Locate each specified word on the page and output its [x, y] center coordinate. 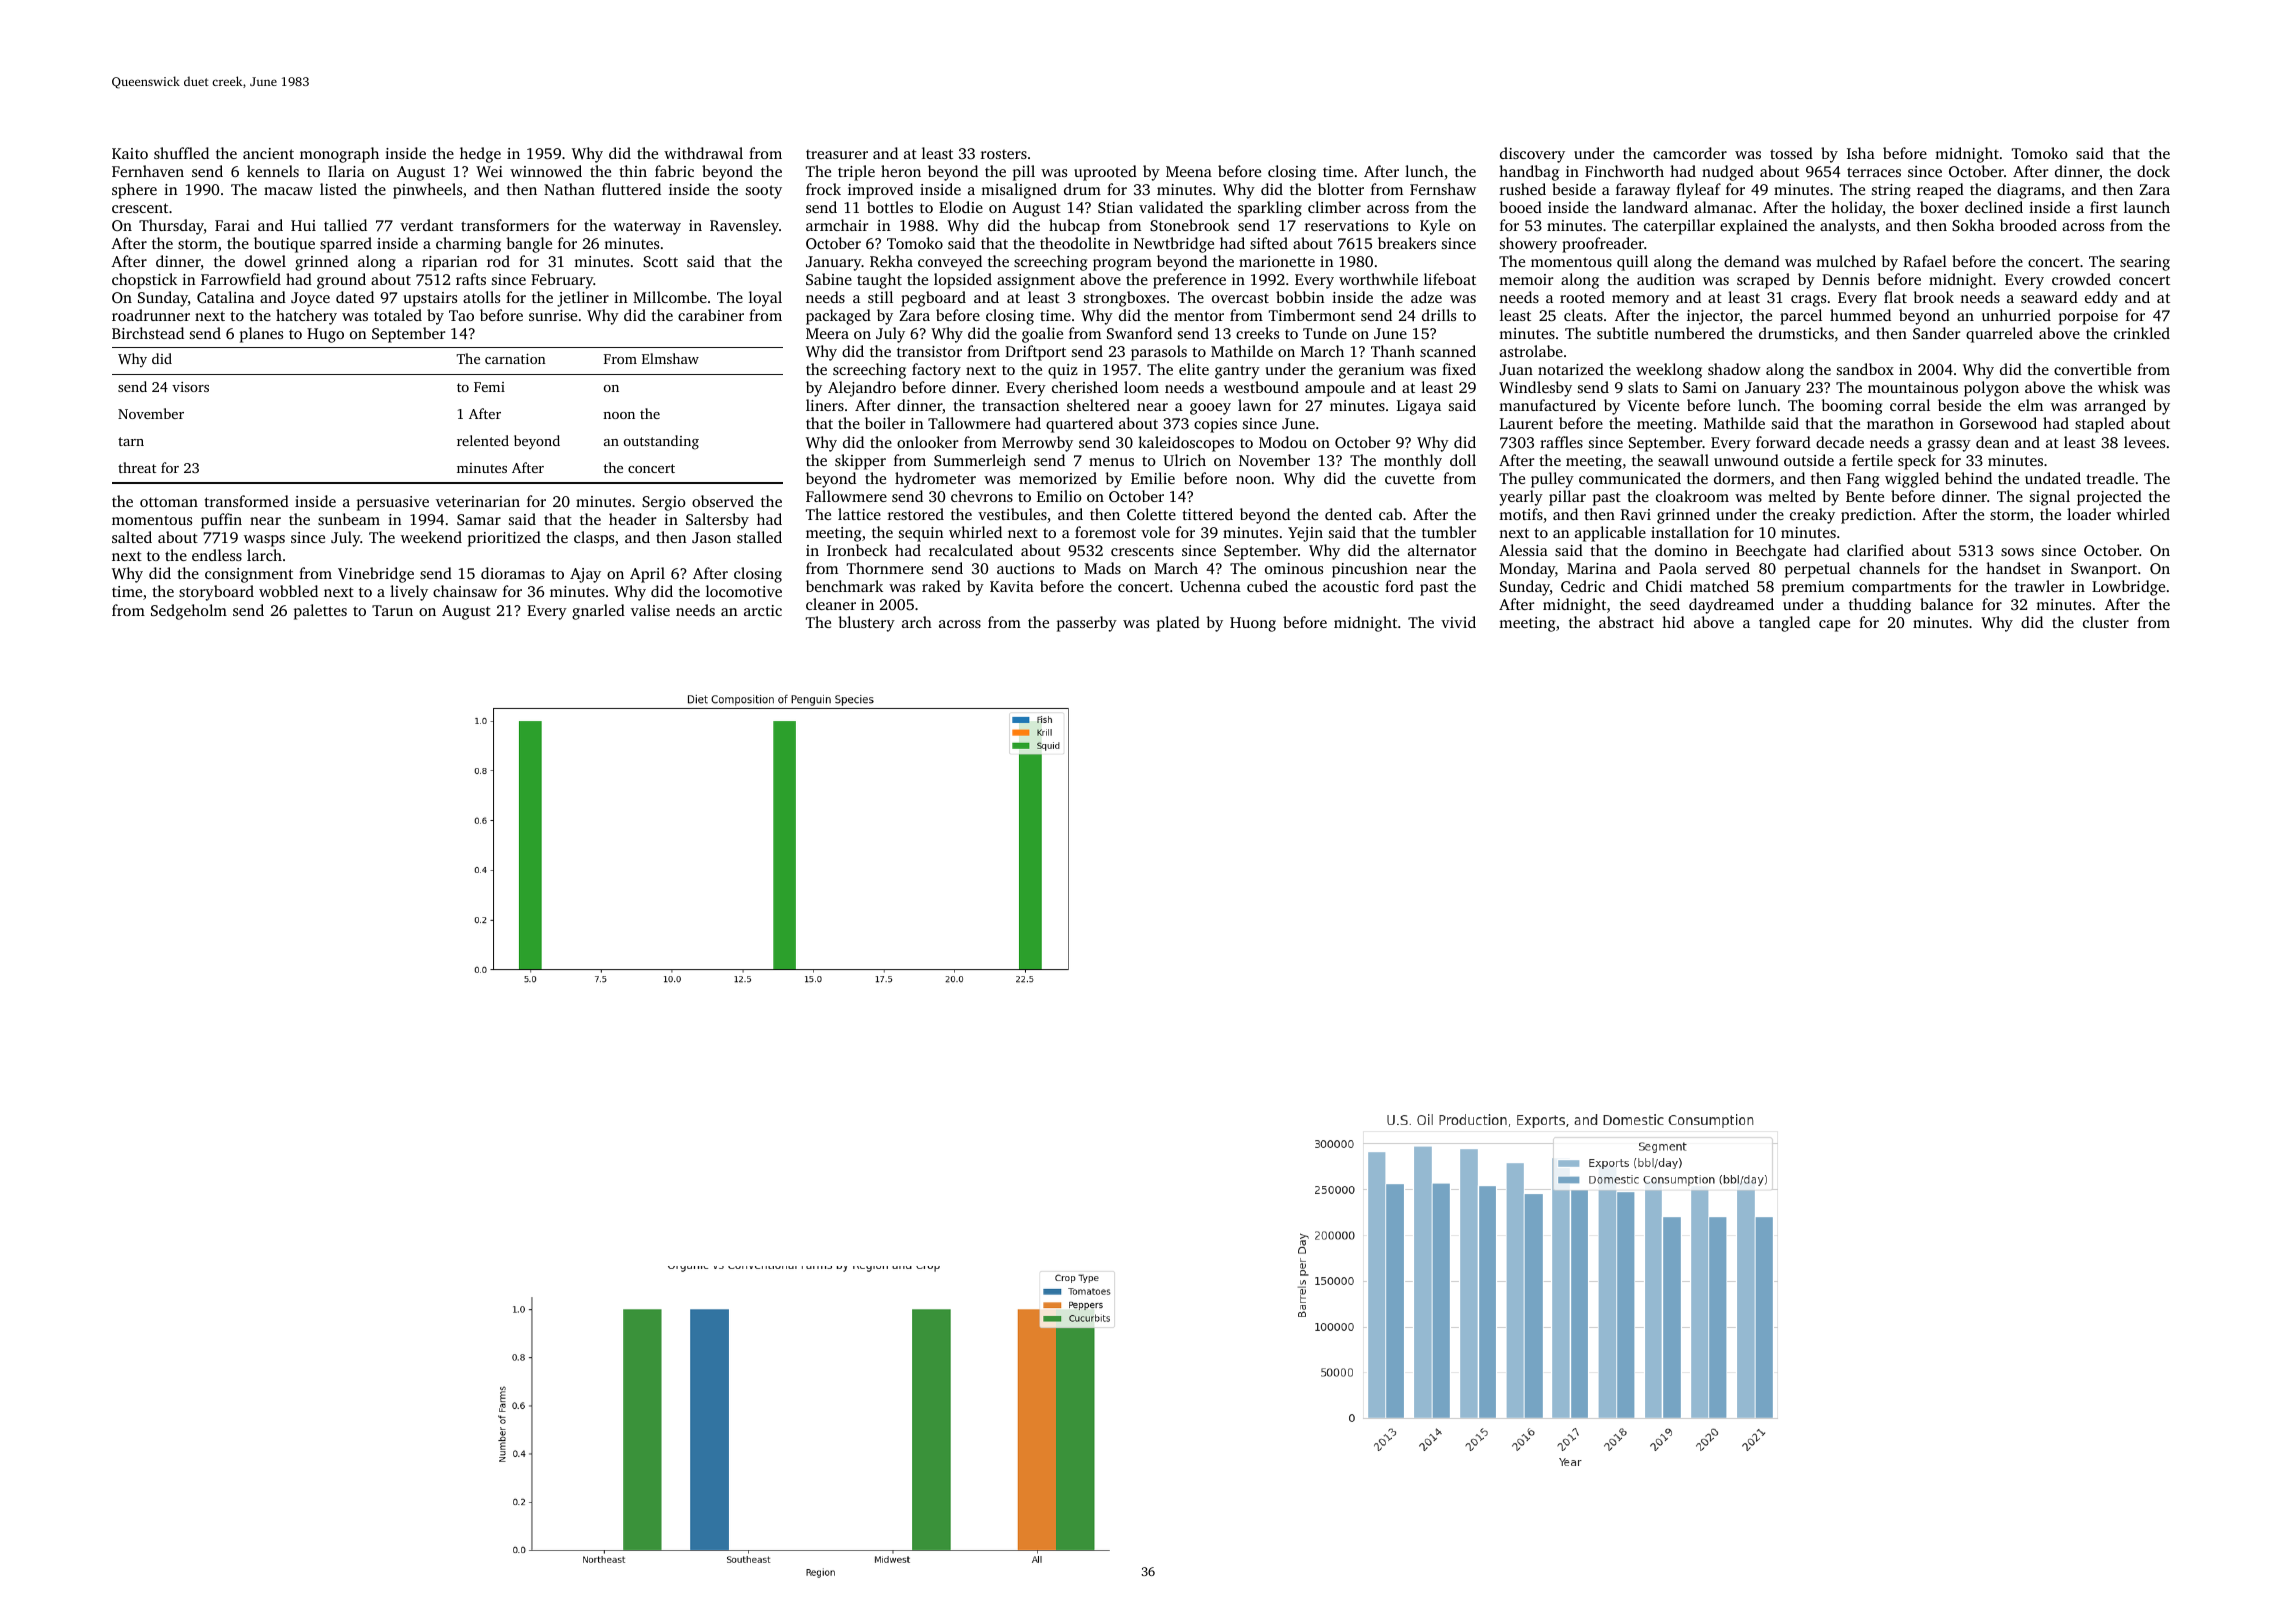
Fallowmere [846, 496]
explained [1754, 227]
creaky [1812, 516]
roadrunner [151, 315]
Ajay [585, 575]
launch [2147, 207]
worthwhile [1378, 279]
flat [1895, 297]
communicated [1630, 478]
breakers [1407, 243]
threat [137, 467]
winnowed [546, 171]
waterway [647, 228]
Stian [1115, 207]
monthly [1413, 462]
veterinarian [478, 501]
